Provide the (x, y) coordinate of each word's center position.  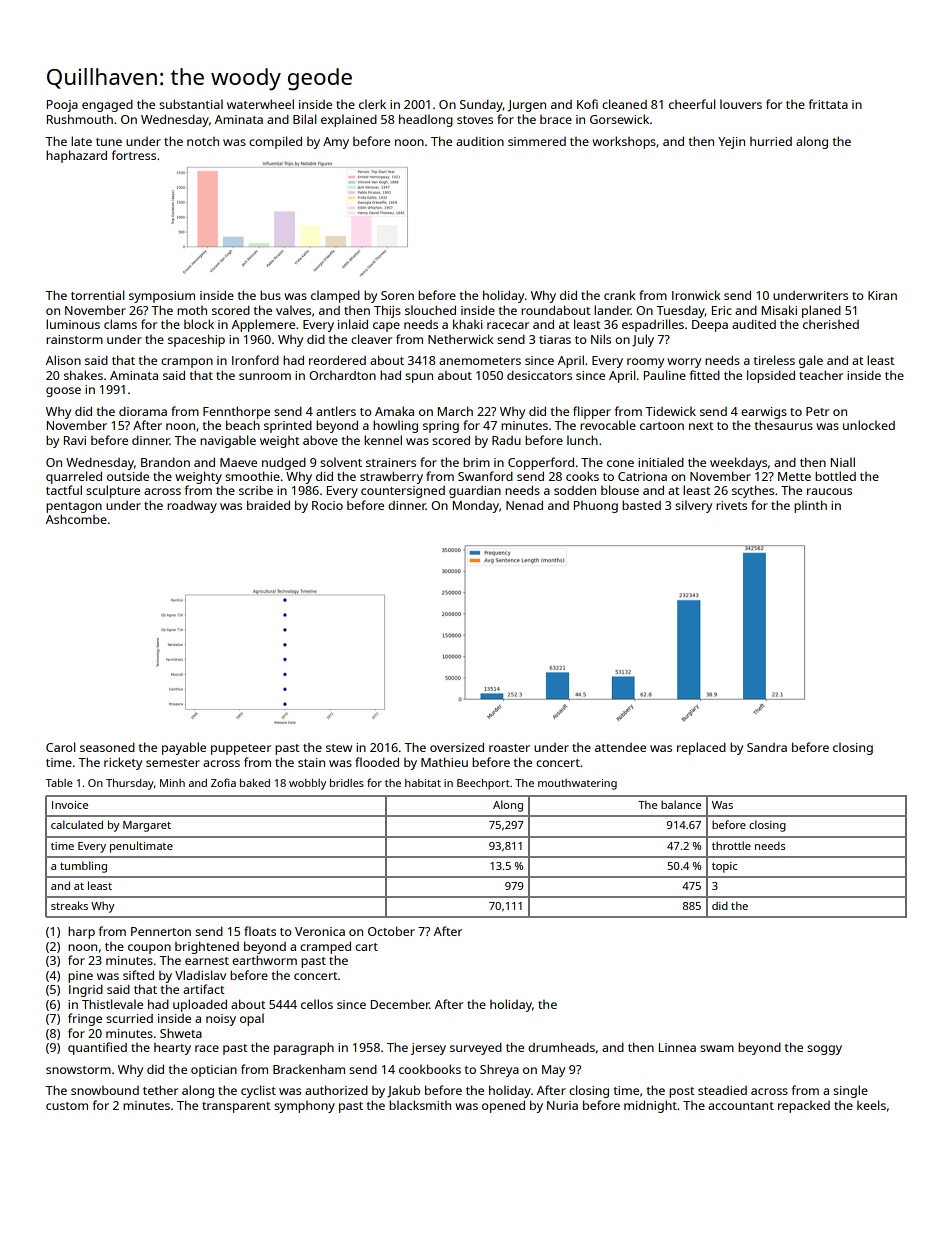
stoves (475, 120)
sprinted (288, 427)
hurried (771, 141)
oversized (457, 747)
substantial (191, 104)
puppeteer (241, 749)
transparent (236, 1107)
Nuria (562, 1105)
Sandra (767, 747)
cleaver (371, 339)
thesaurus (784, 425)
